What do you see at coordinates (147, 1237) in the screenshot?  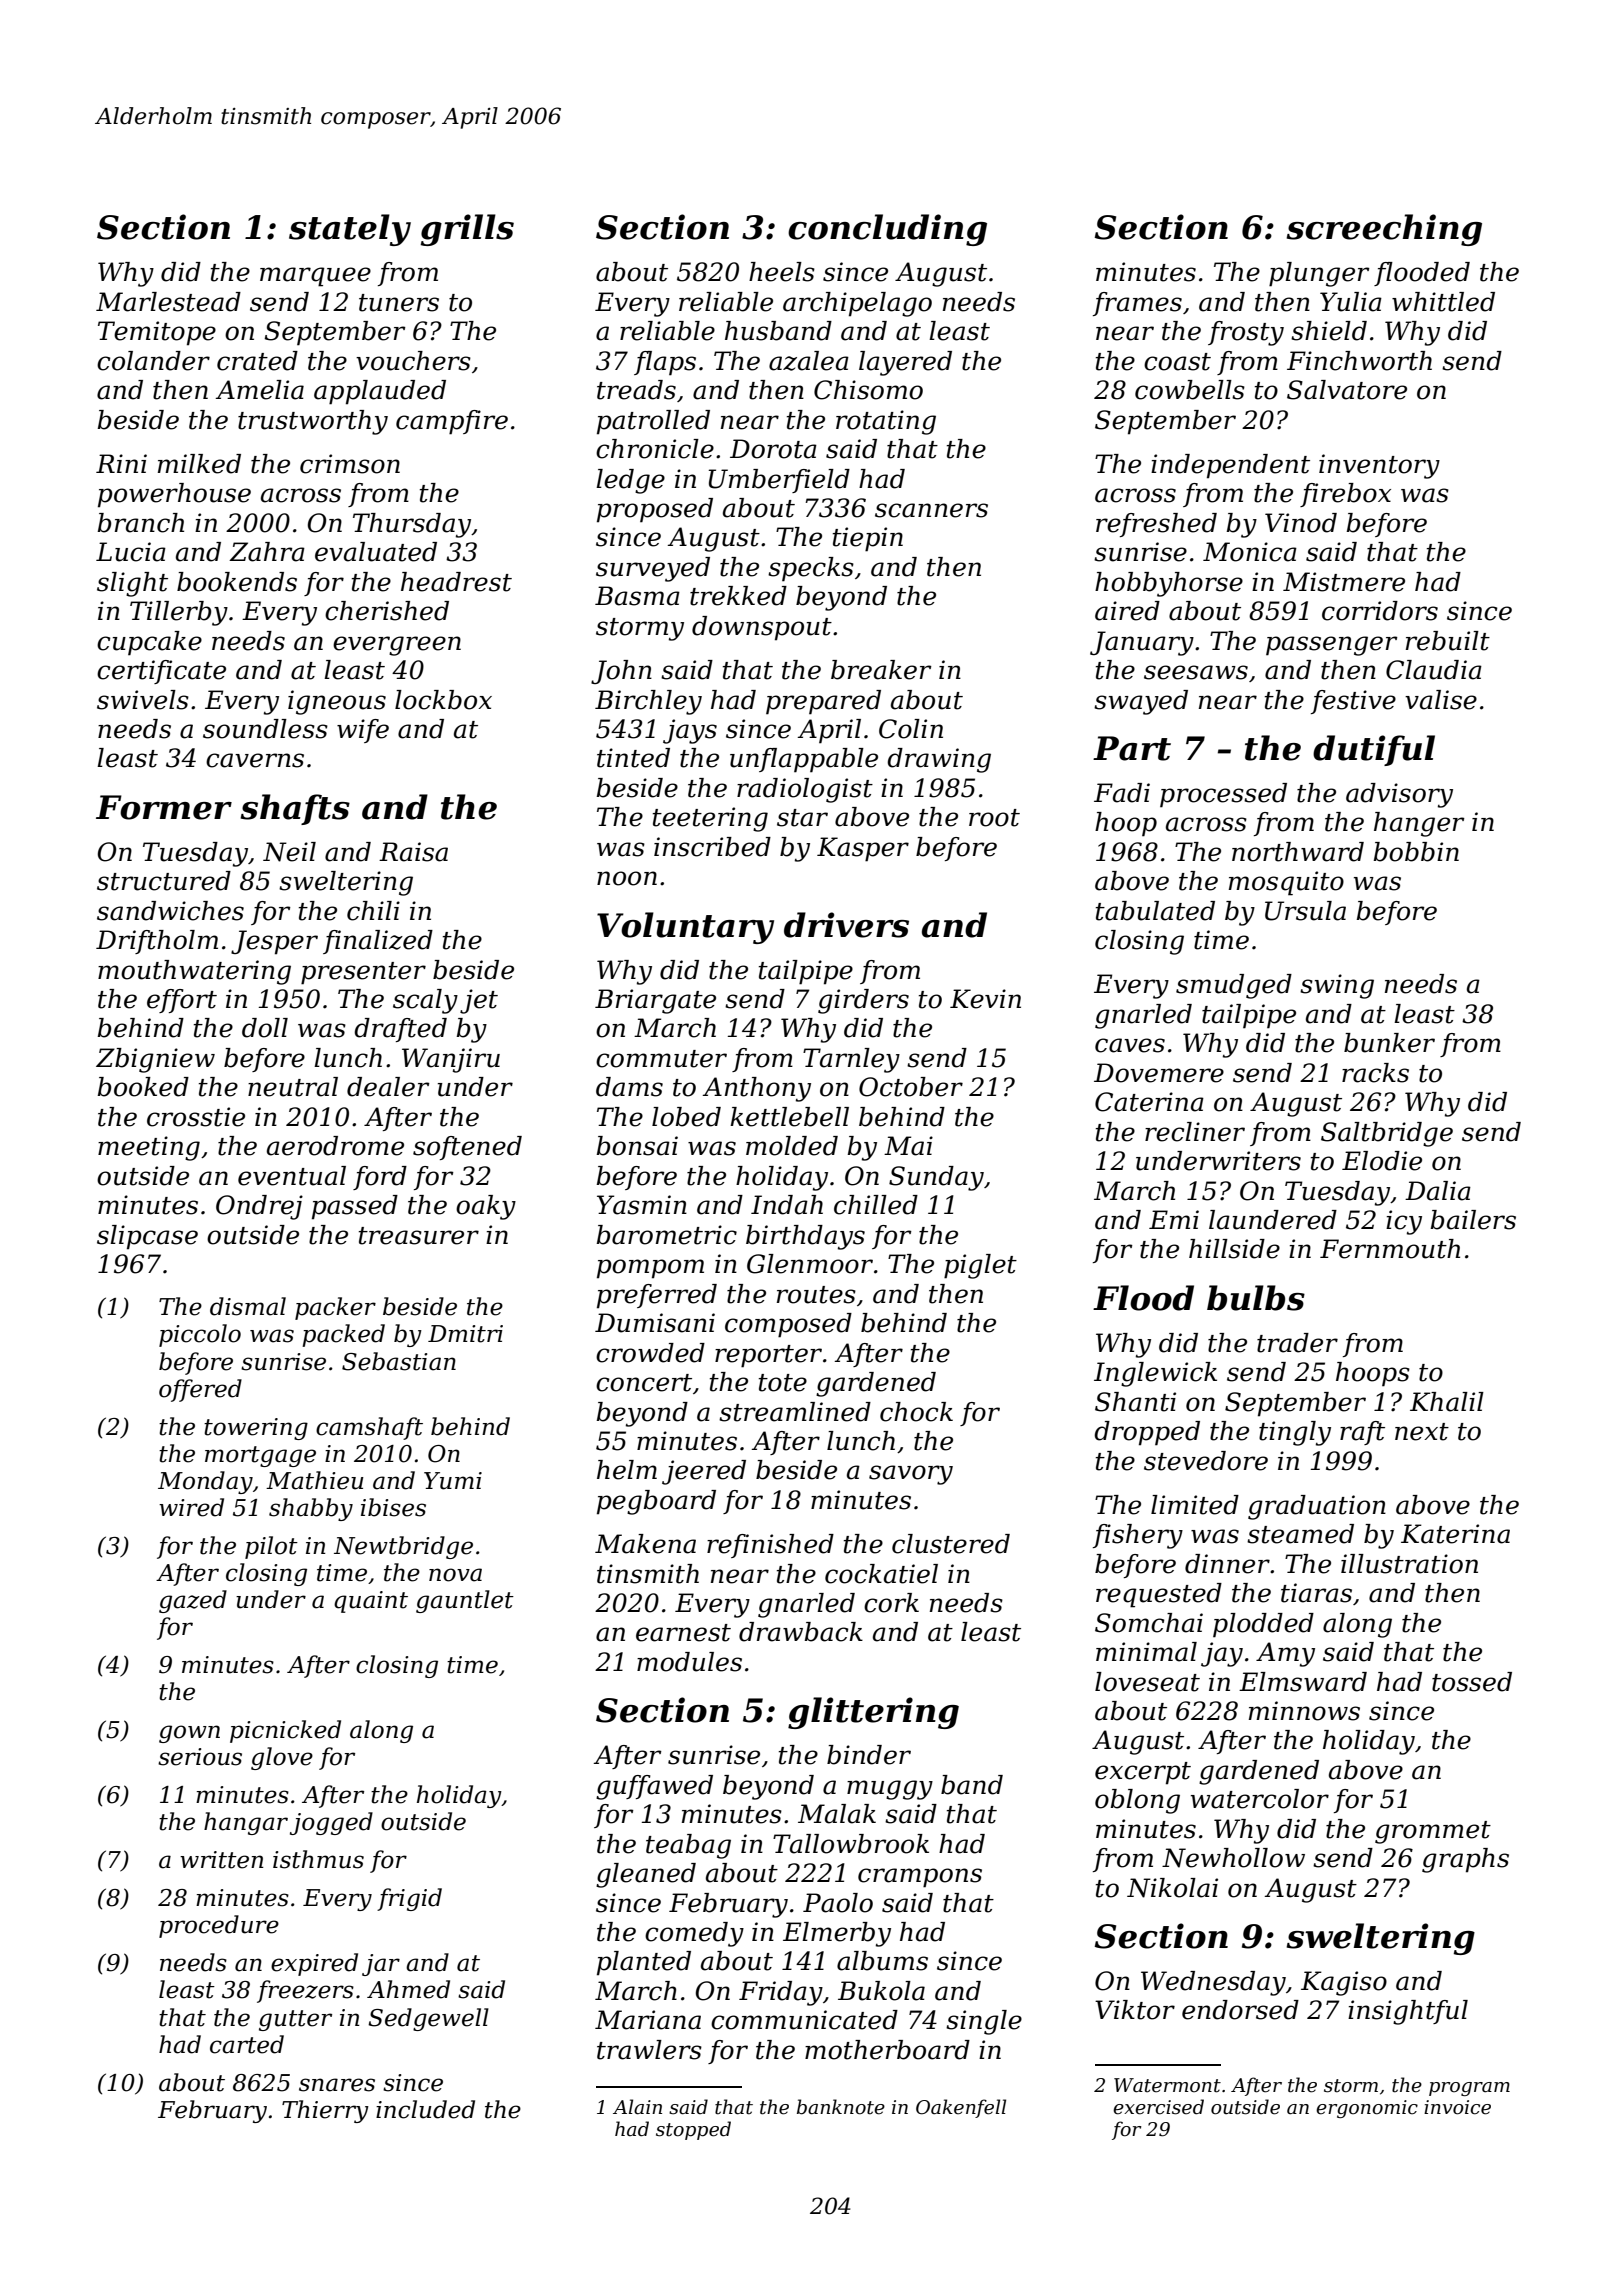 I see `slipcase` at bounding box center [147, 1237].
